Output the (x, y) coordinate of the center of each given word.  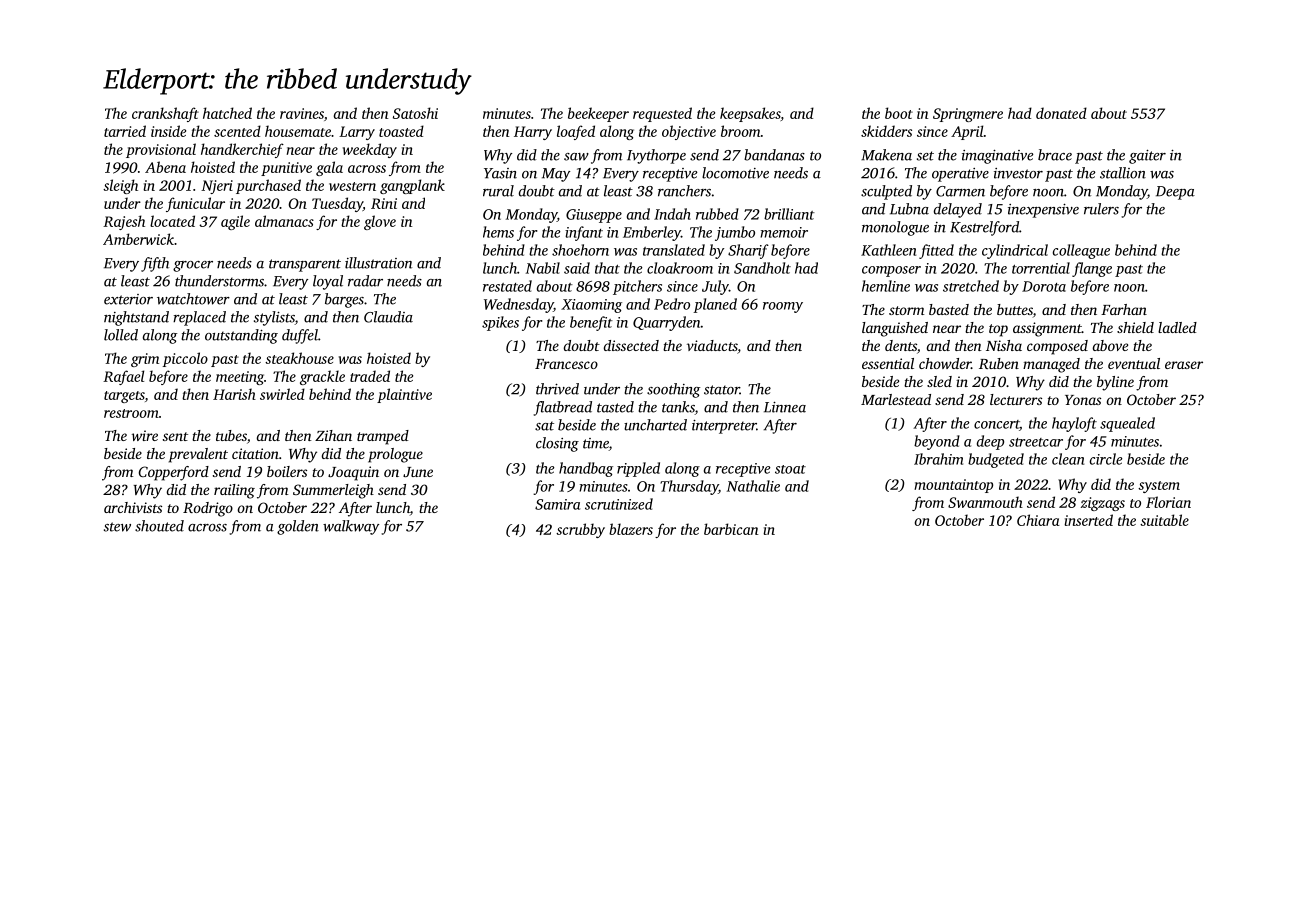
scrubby (580, 530)
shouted (159, 526)
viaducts (712, 345)
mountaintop (953, 486)
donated (1061, 113)
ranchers (684, 191)
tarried (125, 131)
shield (1135, 327)
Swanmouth (985, 502)
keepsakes (750, 114)
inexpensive (1043, 211)
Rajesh (124, 222)
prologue (395, 455)
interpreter (724, 427)
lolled (121, 335)
